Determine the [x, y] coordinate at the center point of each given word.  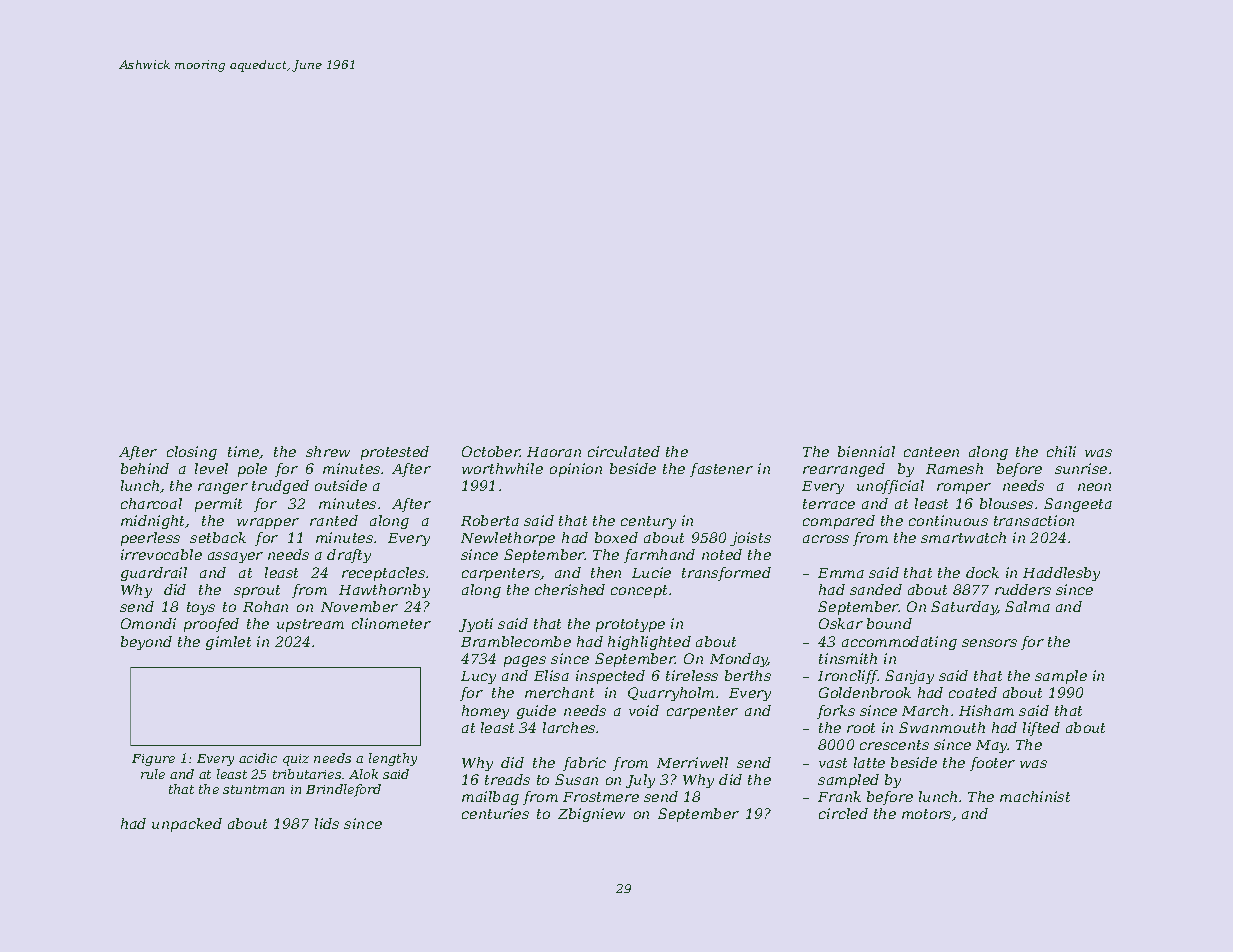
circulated [624, 451]
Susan [576, 779]
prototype [630, 625]
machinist [1035, 796]
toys [201, 608]
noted [722, 554]
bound [889, 623]
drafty [349, 556]
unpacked [187, 825]
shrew [328, 451]
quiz [296, 760]
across [826, 539]
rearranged [844, 470]
